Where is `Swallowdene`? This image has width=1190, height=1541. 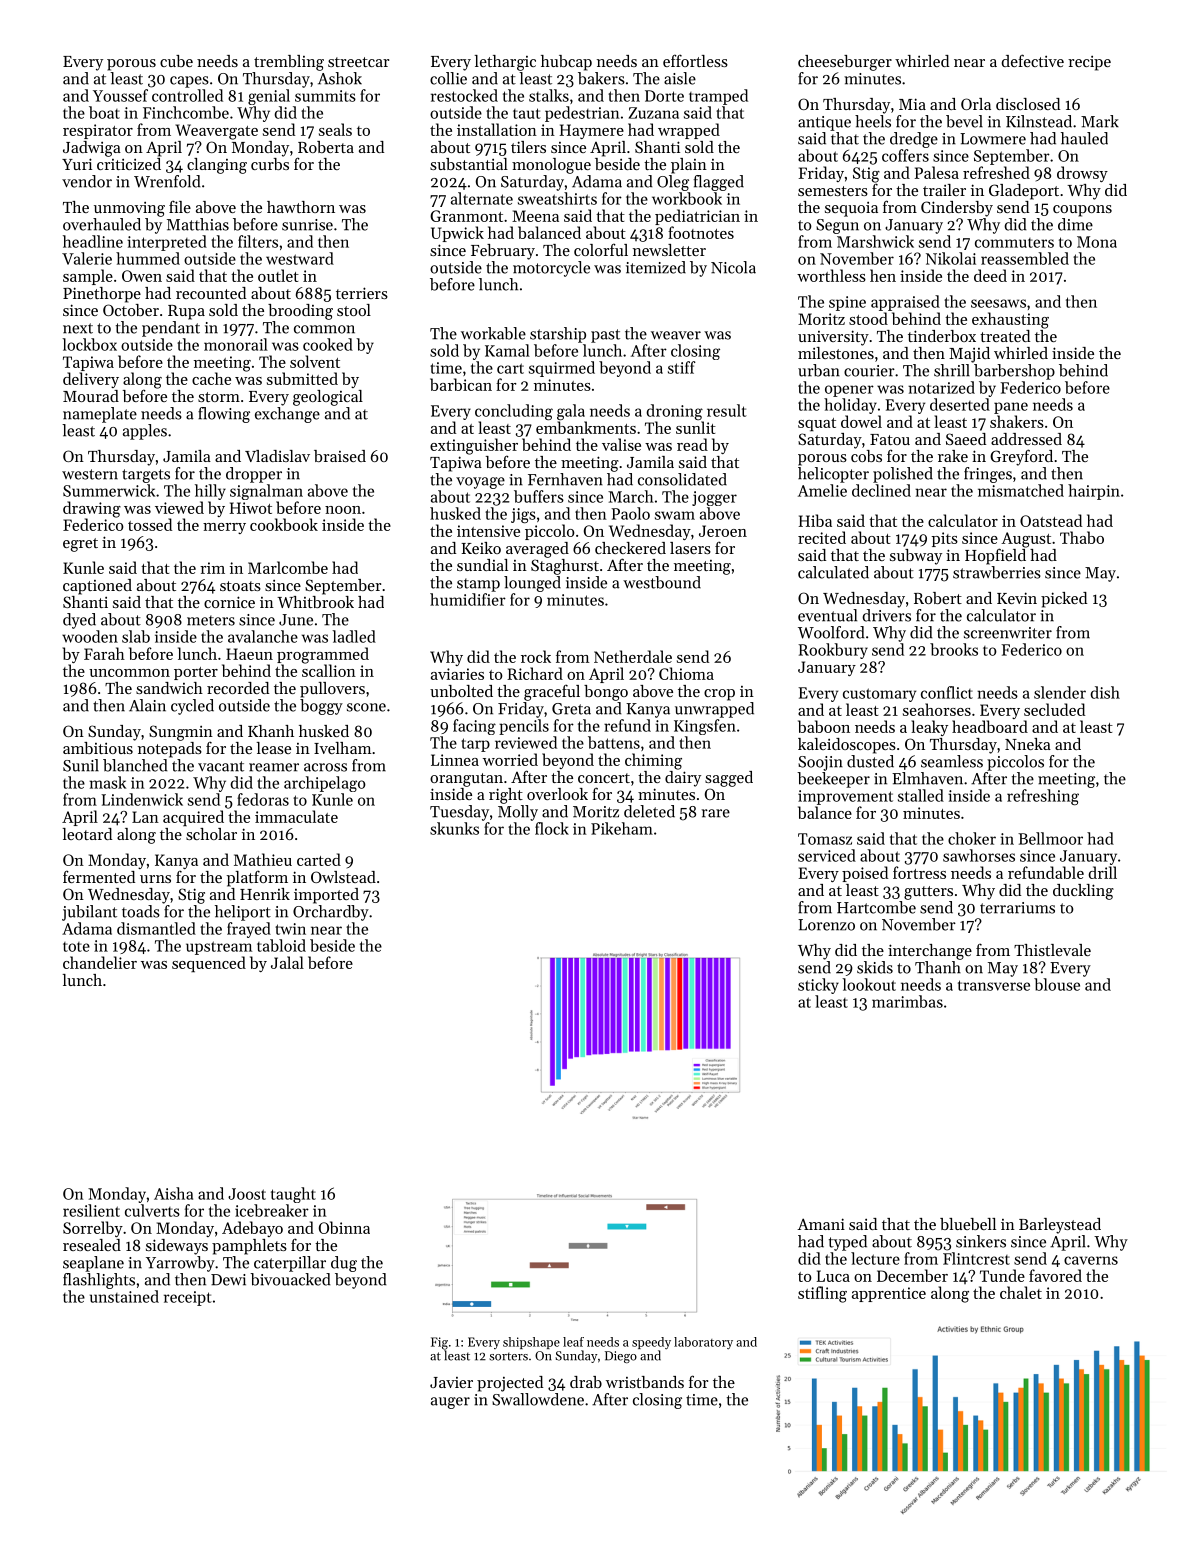 Swallowdene is located at coordinates (538, 1399).
